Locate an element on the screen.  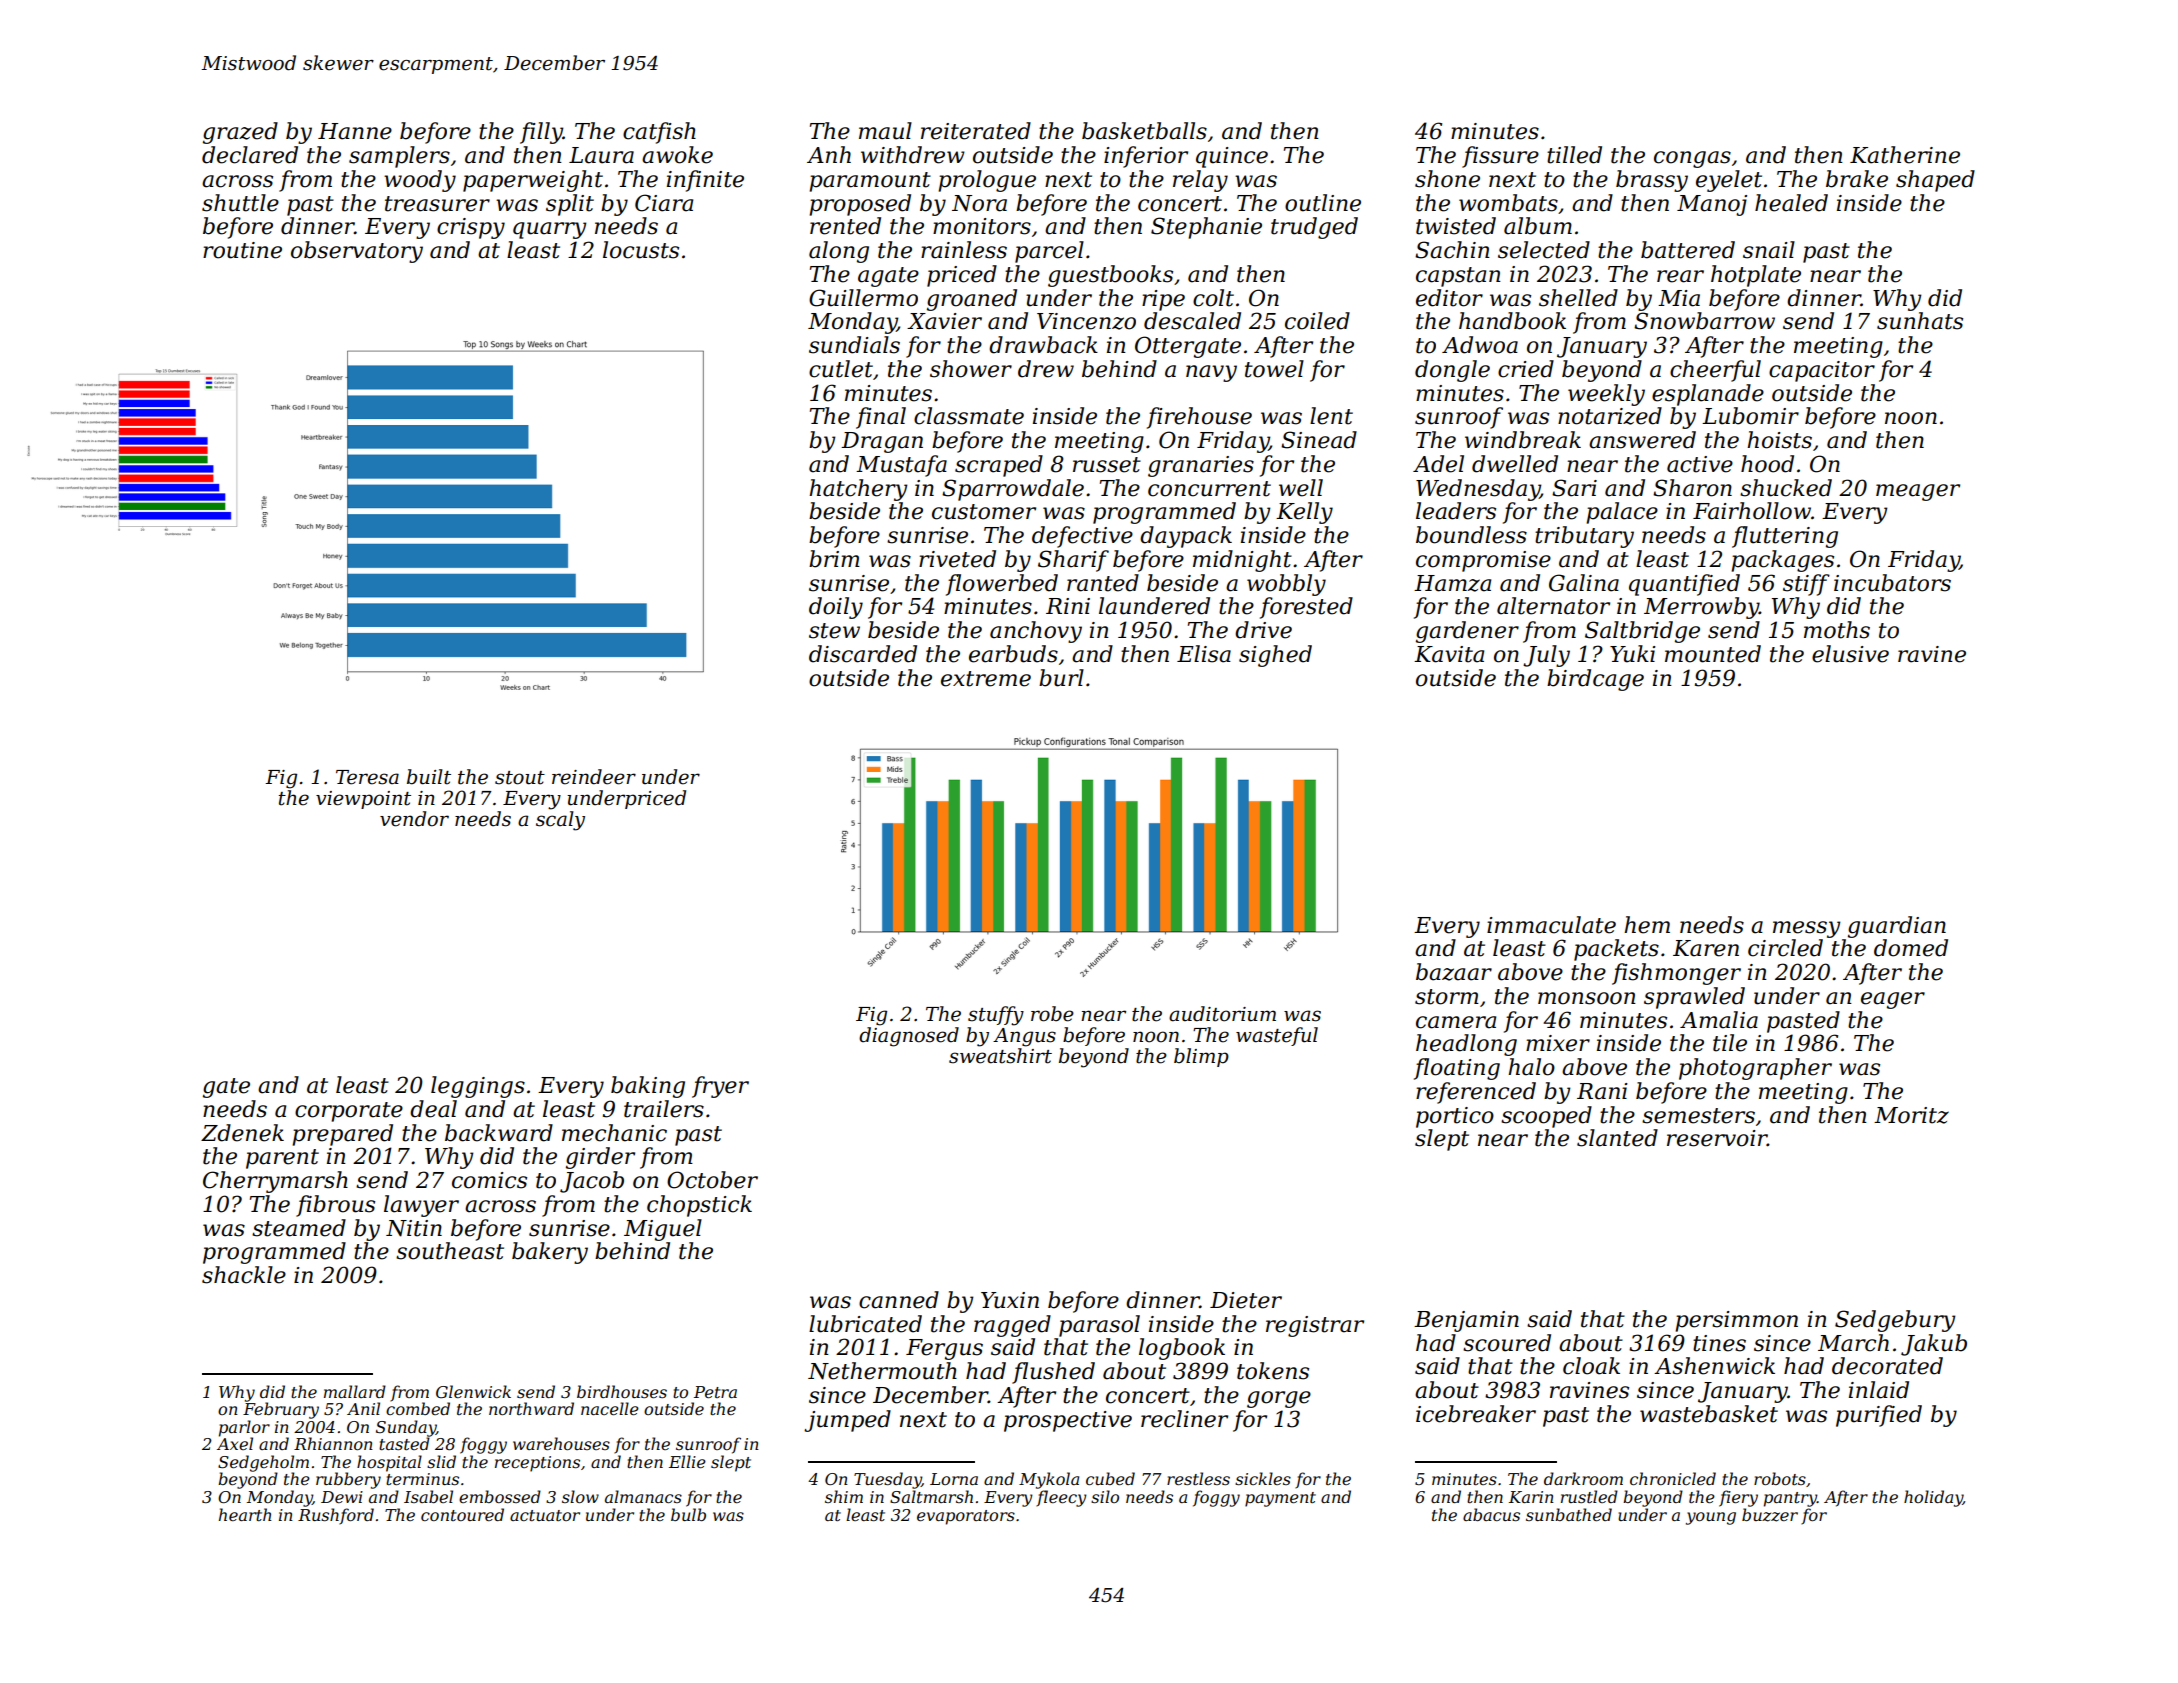
catfish is located at coordinates (659, 133).
